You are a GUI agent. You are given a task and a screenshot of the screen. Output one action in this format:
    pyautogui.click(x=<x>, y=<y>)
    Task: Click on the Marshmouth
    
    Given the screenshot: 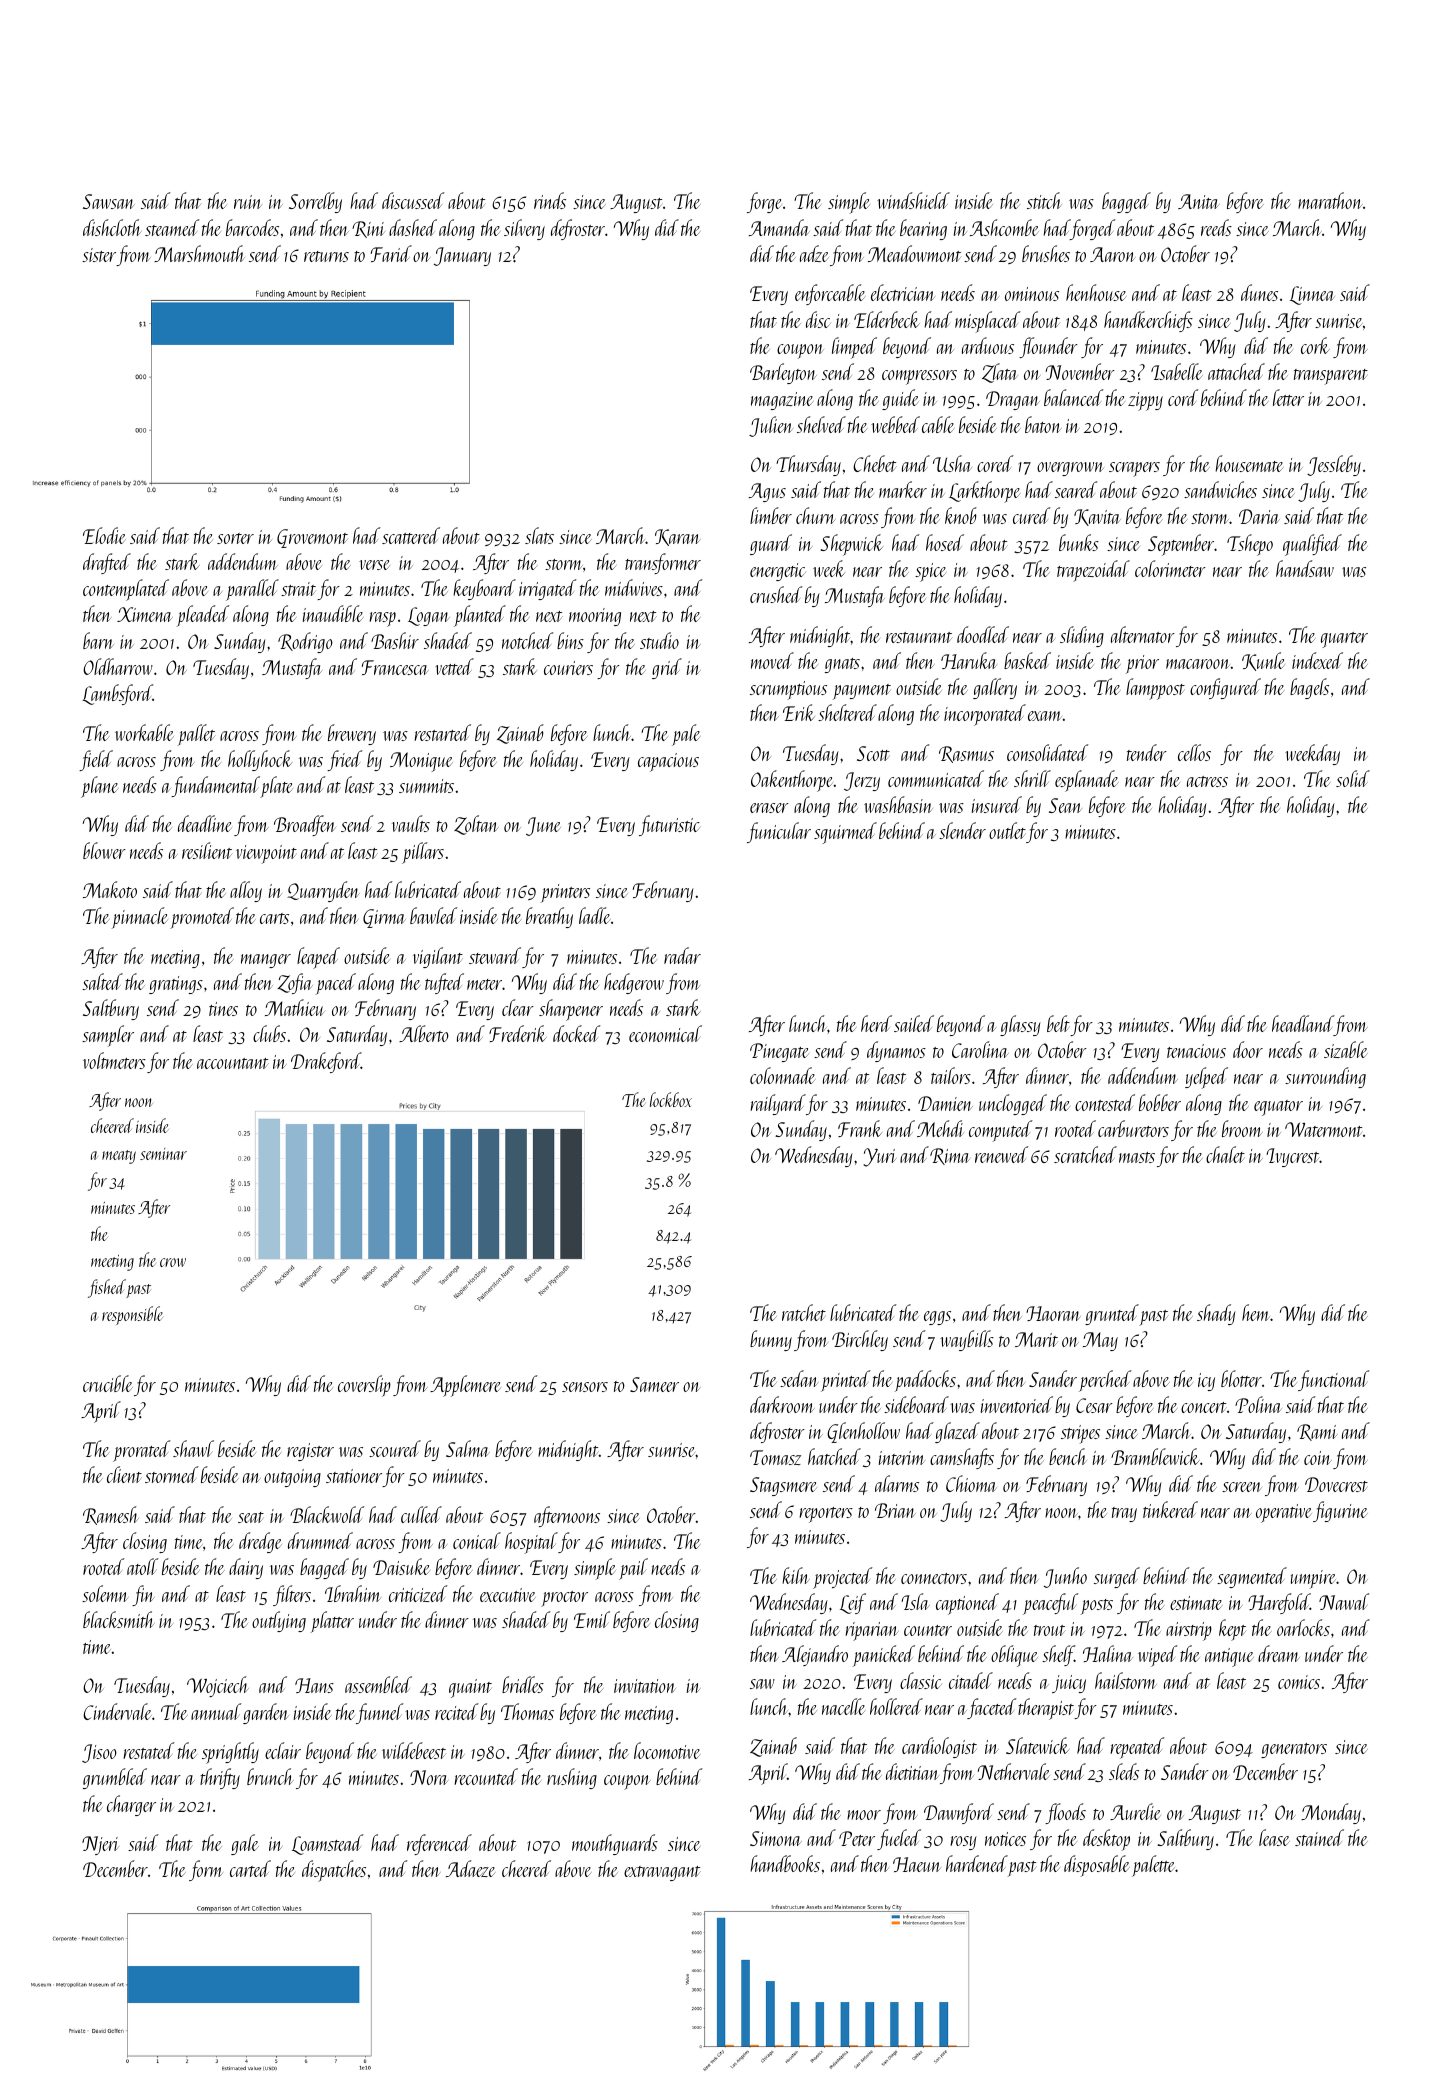 What is the action you would take?
    pyautogui.click(x=199, y=253)
